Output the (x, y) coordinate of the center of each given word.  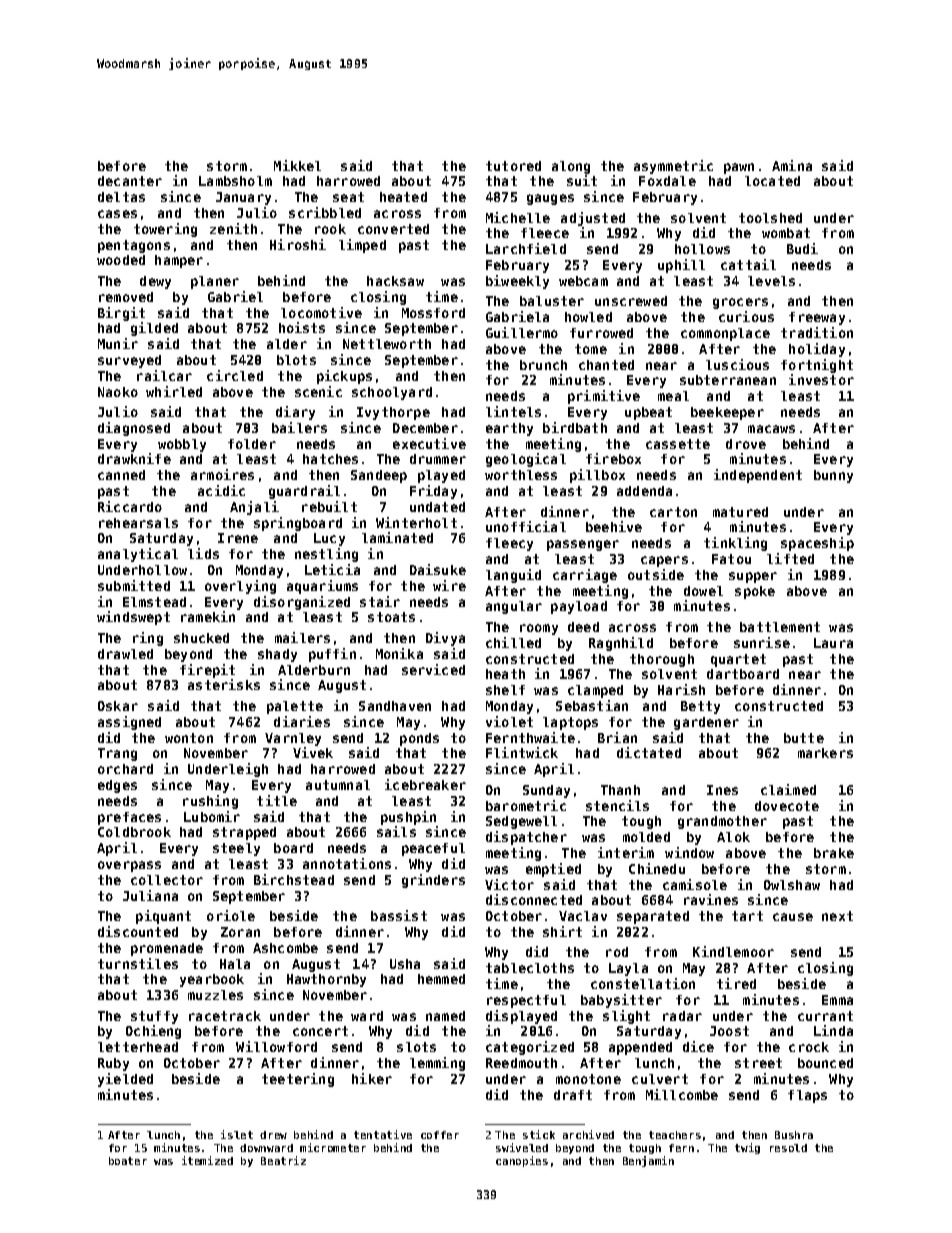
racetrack (225, 1016)
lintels (513, 411)
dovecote (787, 806)
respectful (526, 1001)
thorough (662, 660)
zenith (233, 228)
